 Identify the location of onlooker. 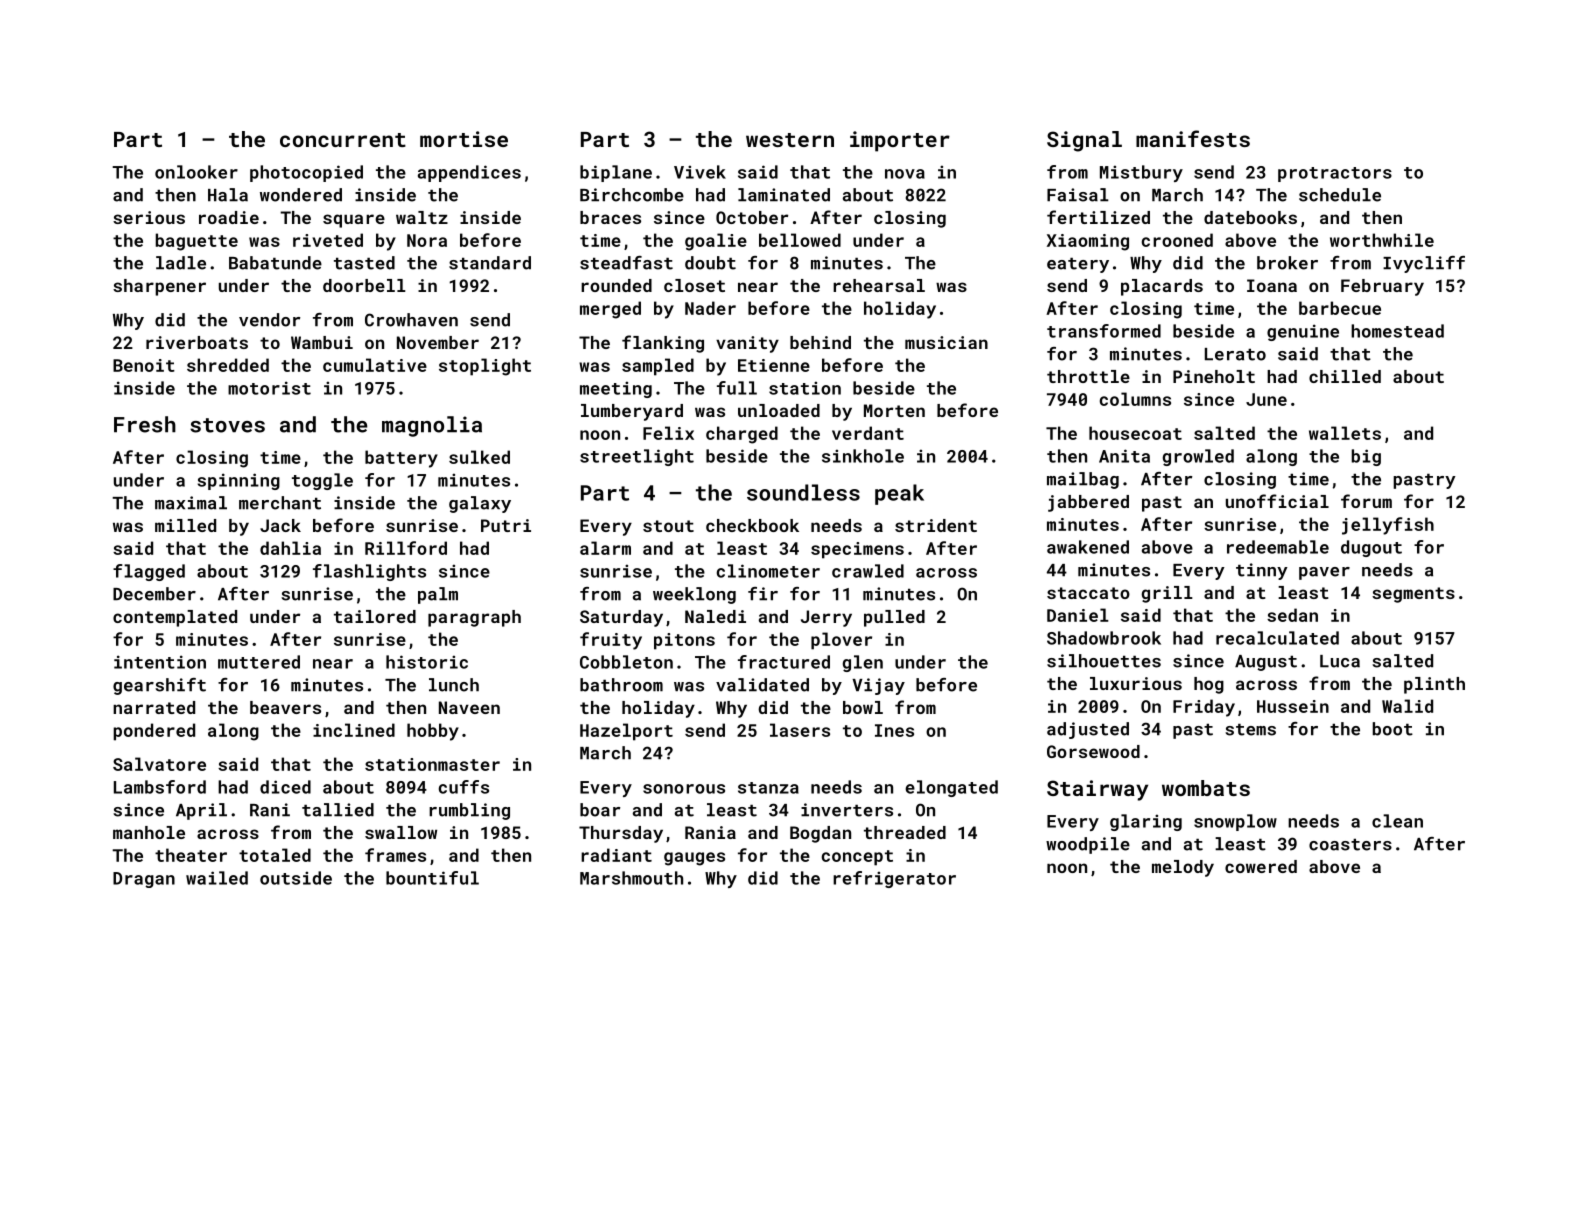
(196, 172).
